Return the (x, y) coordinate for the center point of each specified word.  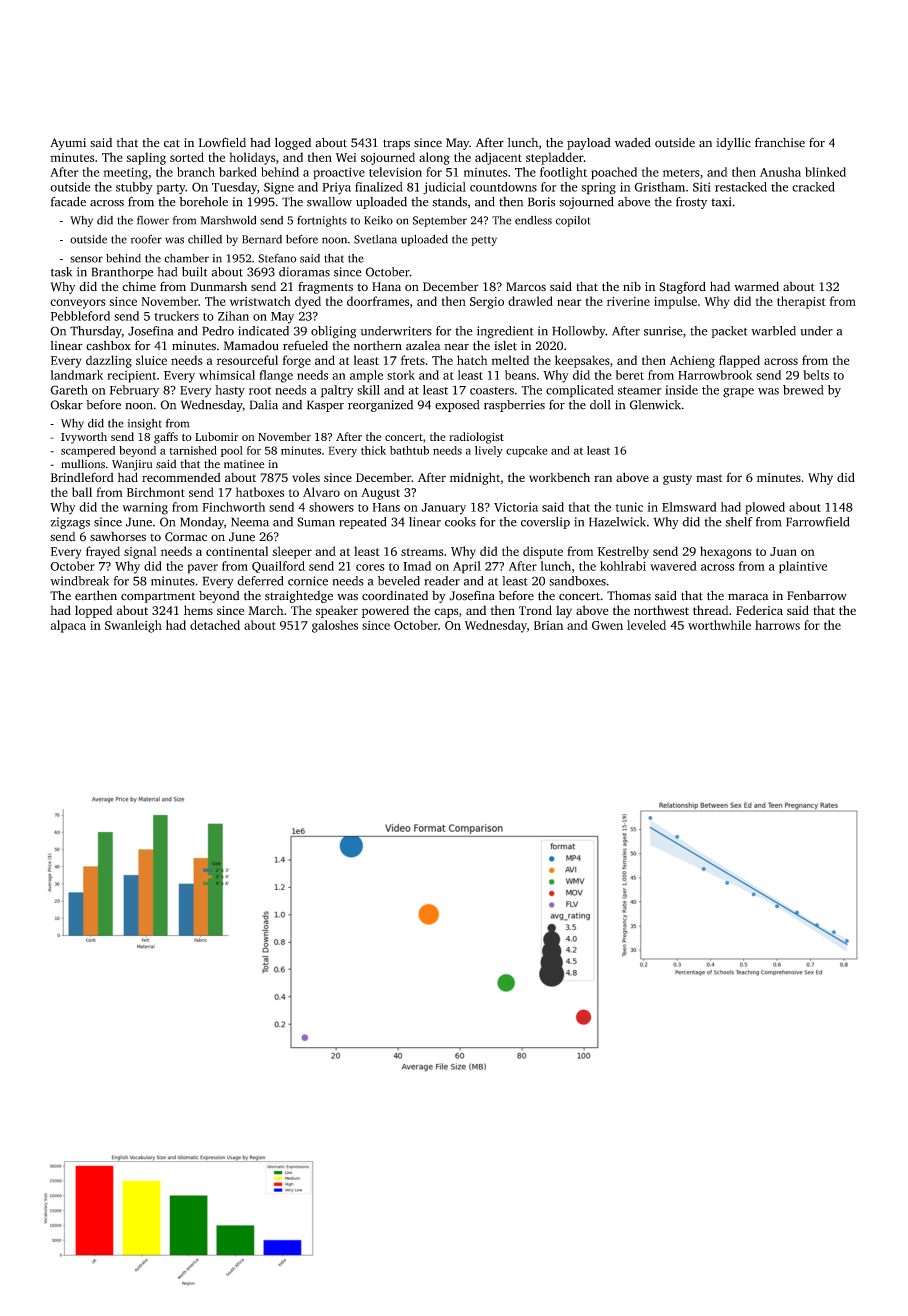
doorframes (378, 301)
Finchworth (233, 507)
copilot (572, 221)
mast (709, 478)
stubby (134, 188)
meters (681, 173)
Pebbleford (80, 316)
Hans (386, 507)
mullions (83, 464)
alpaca (68, 626)
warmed (756, 286)
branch (196, 172)
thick (373, 450)
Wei (346, 157)
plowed (765, 508)
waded (633, 143)
